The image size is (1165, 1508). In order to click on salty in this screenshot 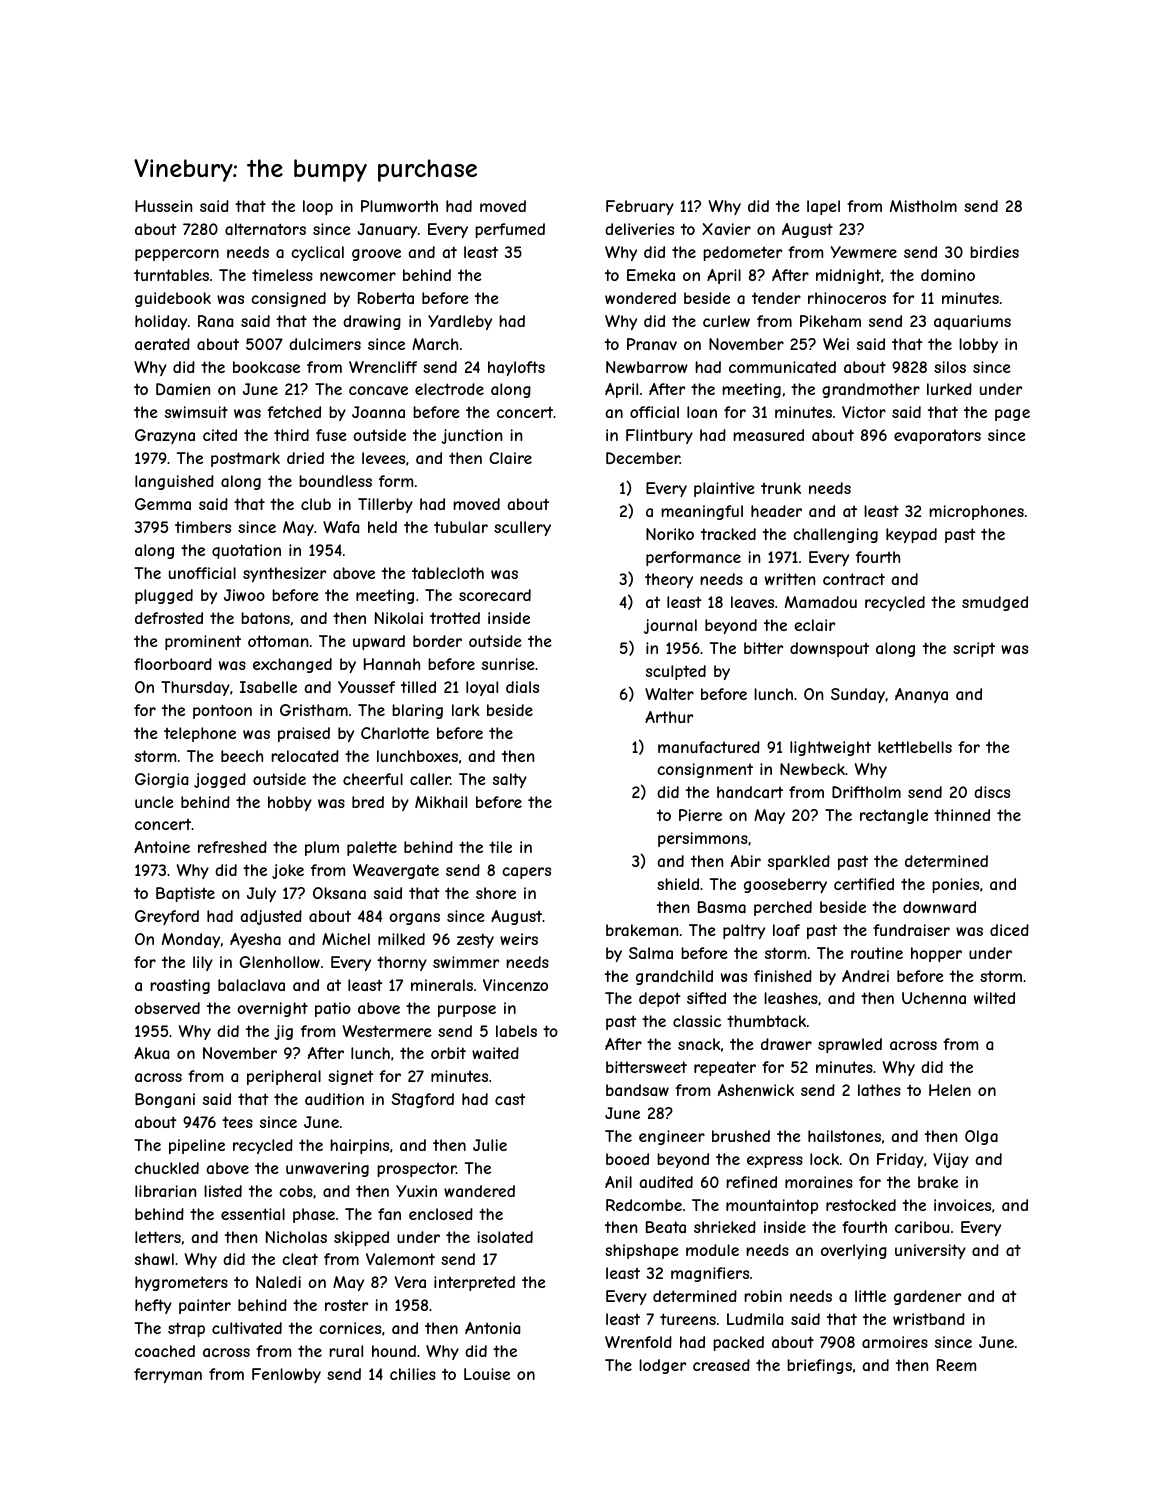, I will do `click(510, 780)`.
